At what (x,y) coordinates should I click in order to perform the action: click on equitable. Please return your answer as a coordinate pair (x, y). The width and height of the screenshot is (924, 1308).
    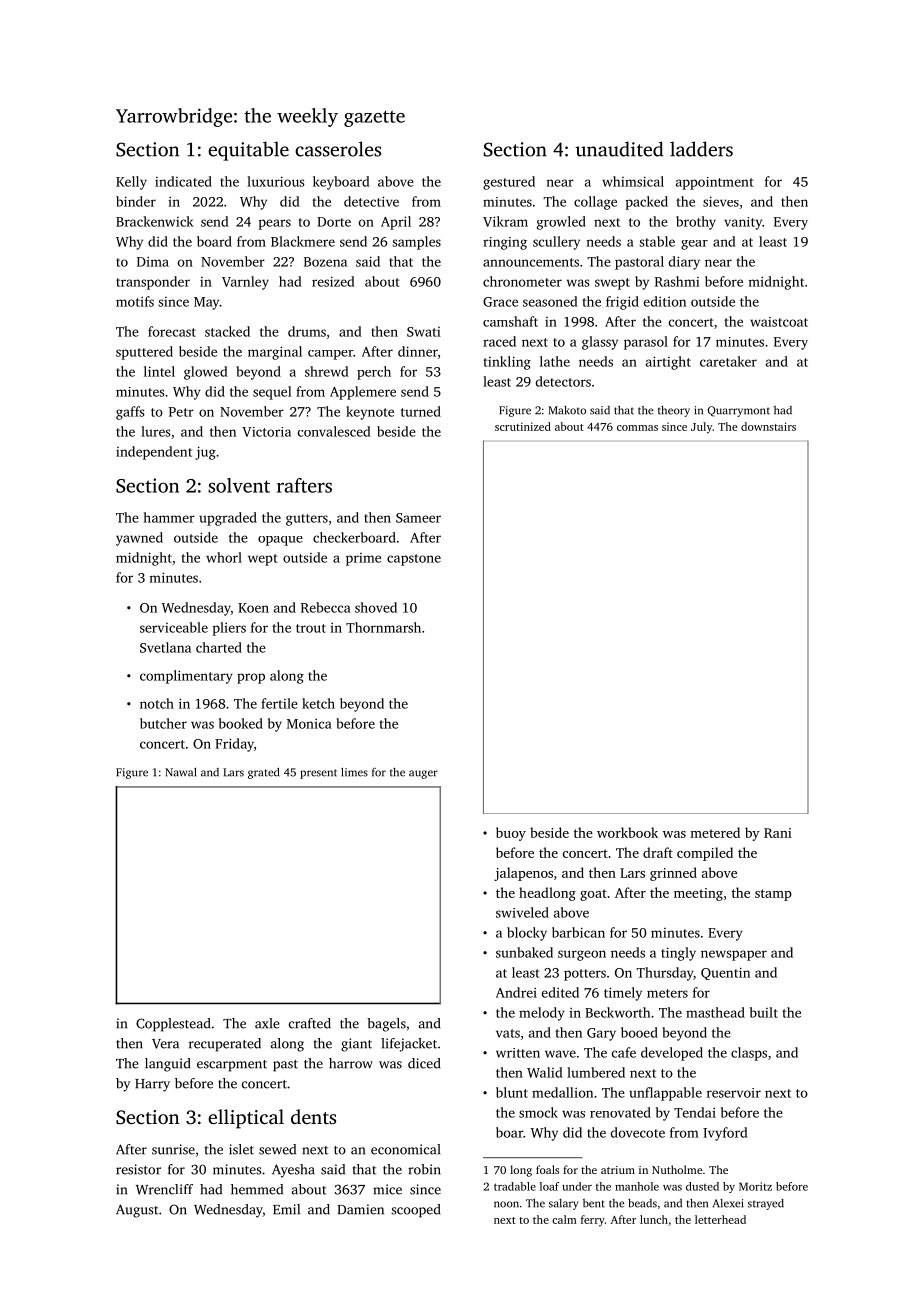
    Looking at the image, I should click on (248, 151).
